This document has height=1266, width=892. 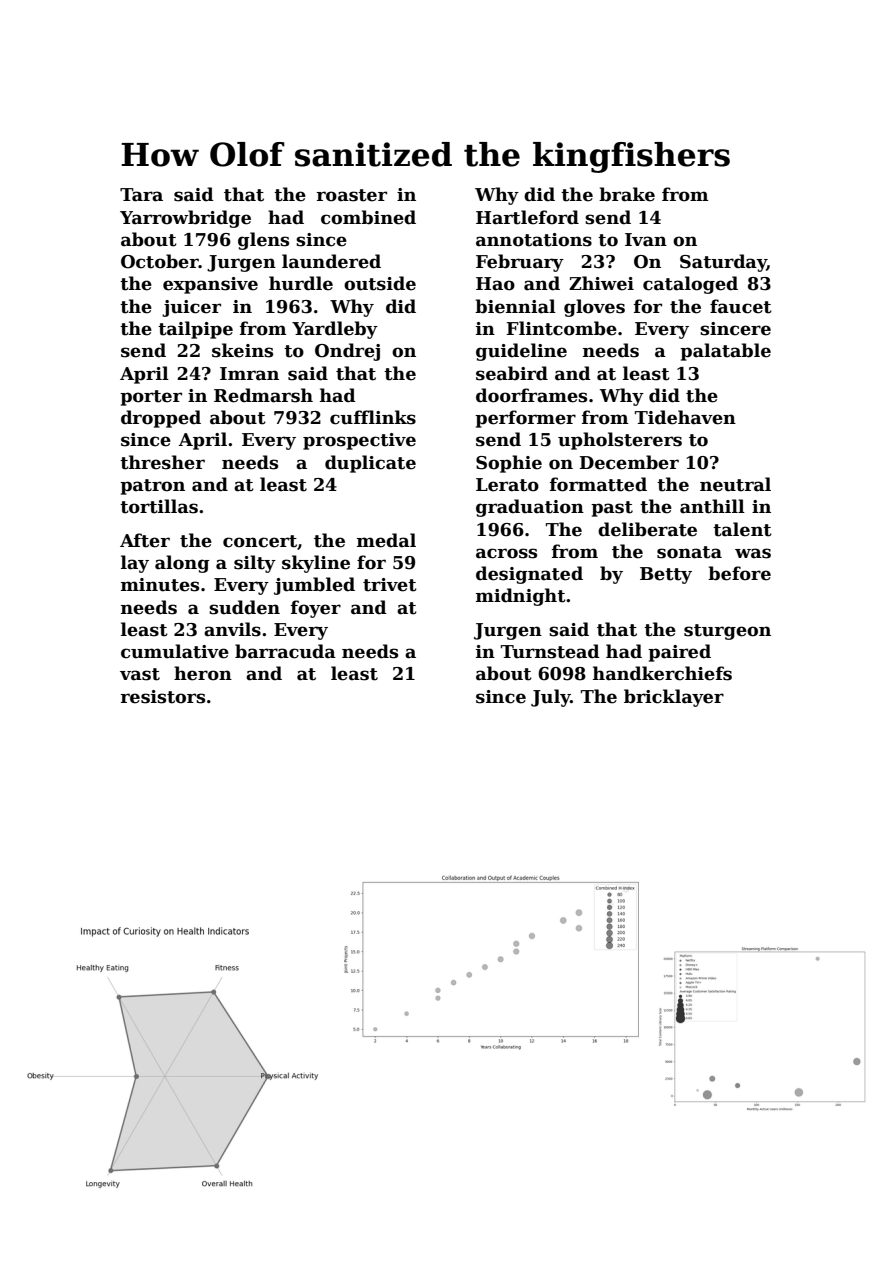 I want to click on resistors, so click(x=162, y=697).
